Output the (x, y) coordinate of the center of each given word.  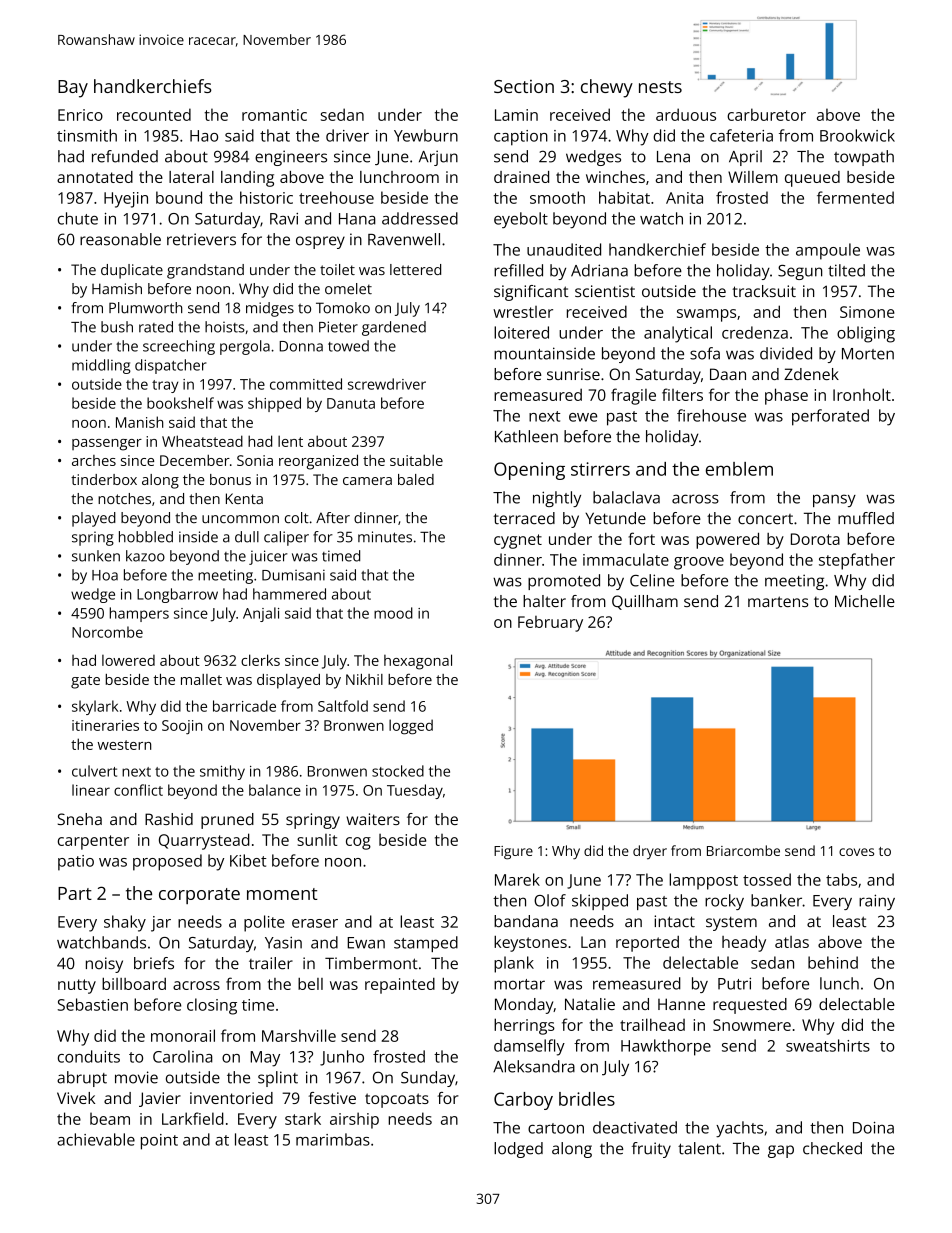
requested (750, 1006)
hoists (225, 327)
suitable (416, 460)
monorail (183, 1035)
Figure (513, 853)
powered (727, 540)
